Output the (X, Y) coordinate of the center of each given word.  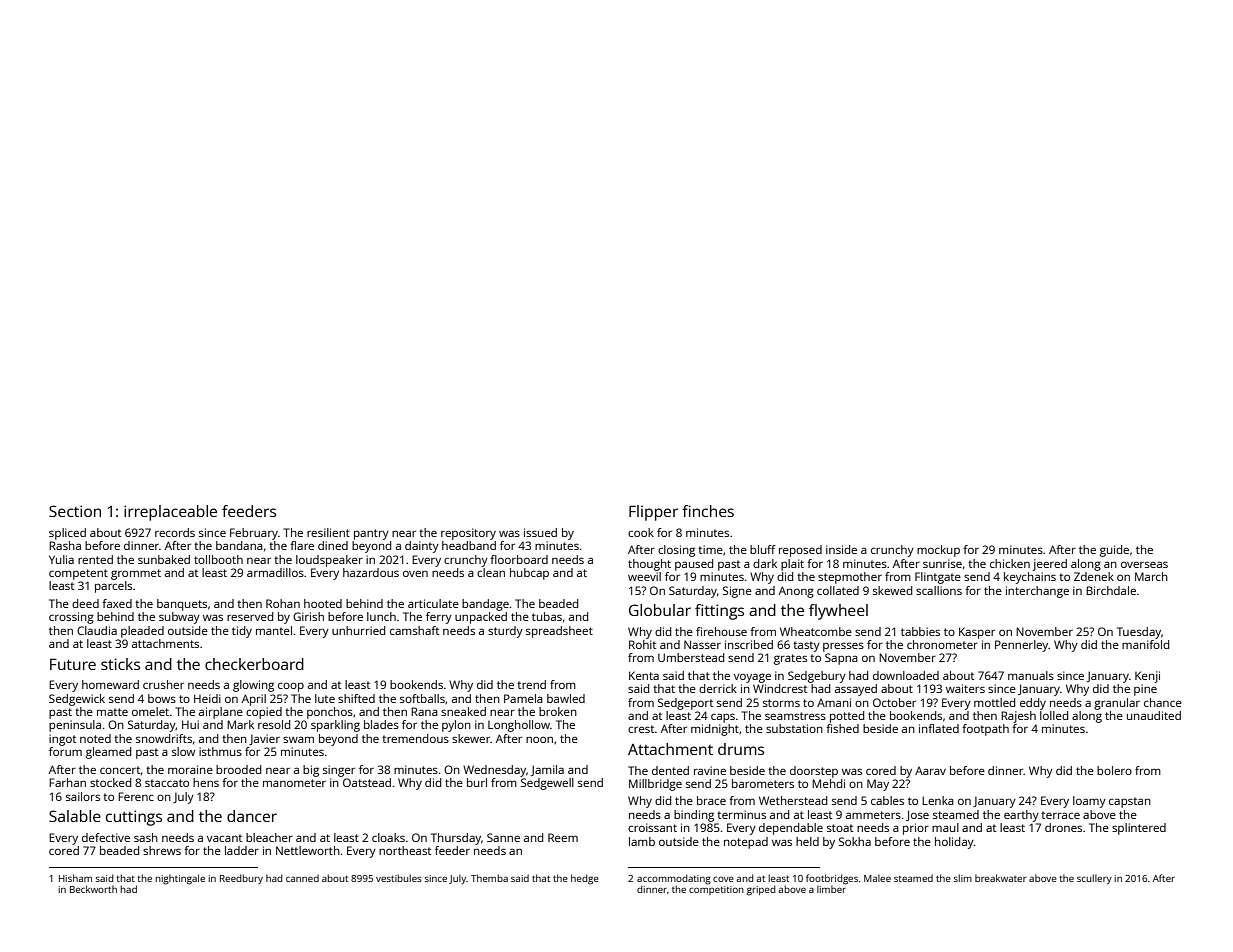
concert (120, 770)
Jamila (547, 770)
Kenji (1147, 677)
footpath (985, 730)
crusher (163, 684)
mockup (938, 551)
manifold (1145, 644)
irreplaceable (170, 513)
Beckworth (93, 889)
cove (723, 879)
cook (641, 532)
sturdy (505, 632)
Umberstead (691, 657)
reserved (250, 616)
